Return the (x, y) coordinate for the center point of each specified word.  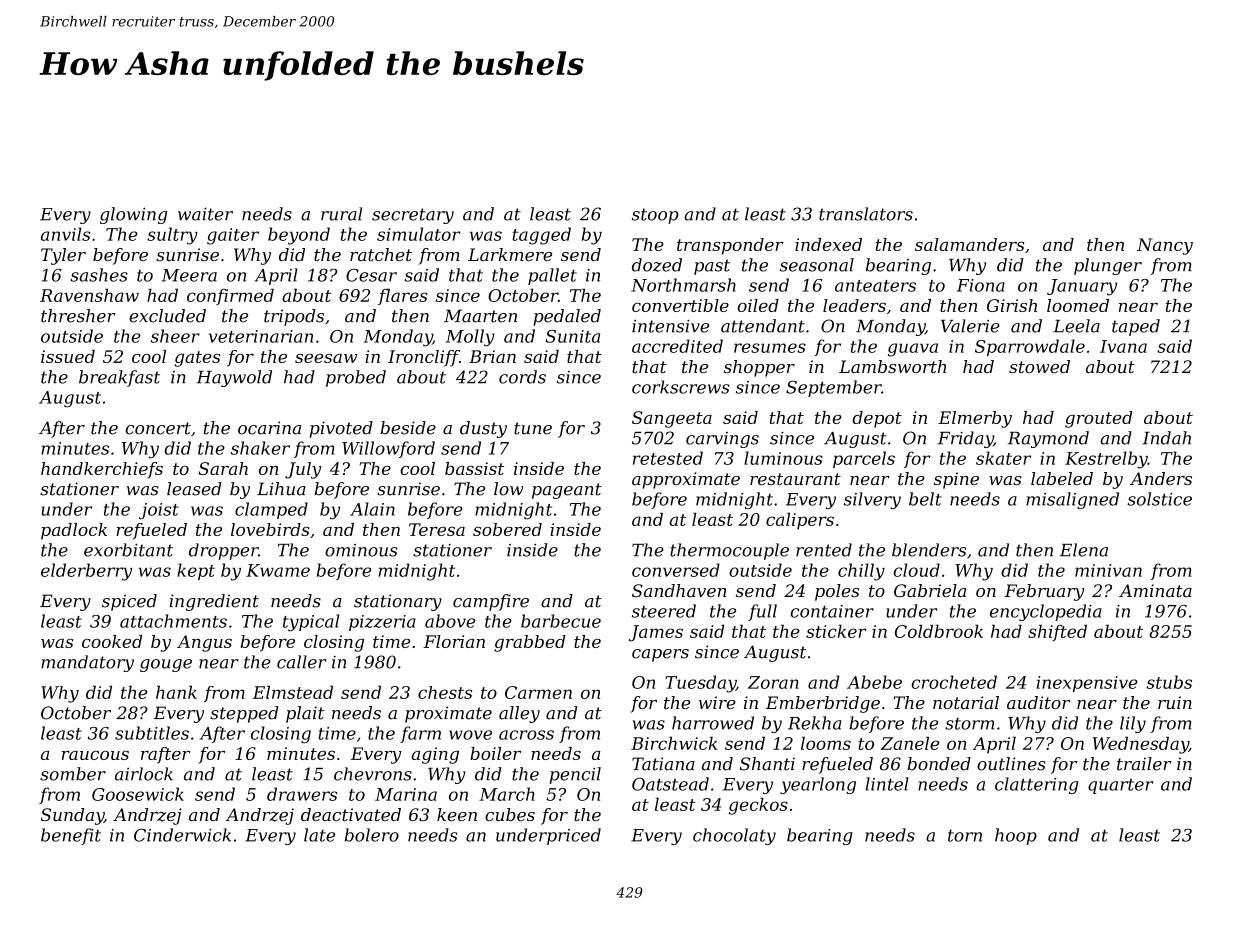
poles (837, 592)
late (319, 835)
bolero (372, 835)
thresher (78, 316)
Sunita (572, 336)
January (1082, 287)
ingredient (214, 602)
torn (965, 835)
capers (660, 655)
